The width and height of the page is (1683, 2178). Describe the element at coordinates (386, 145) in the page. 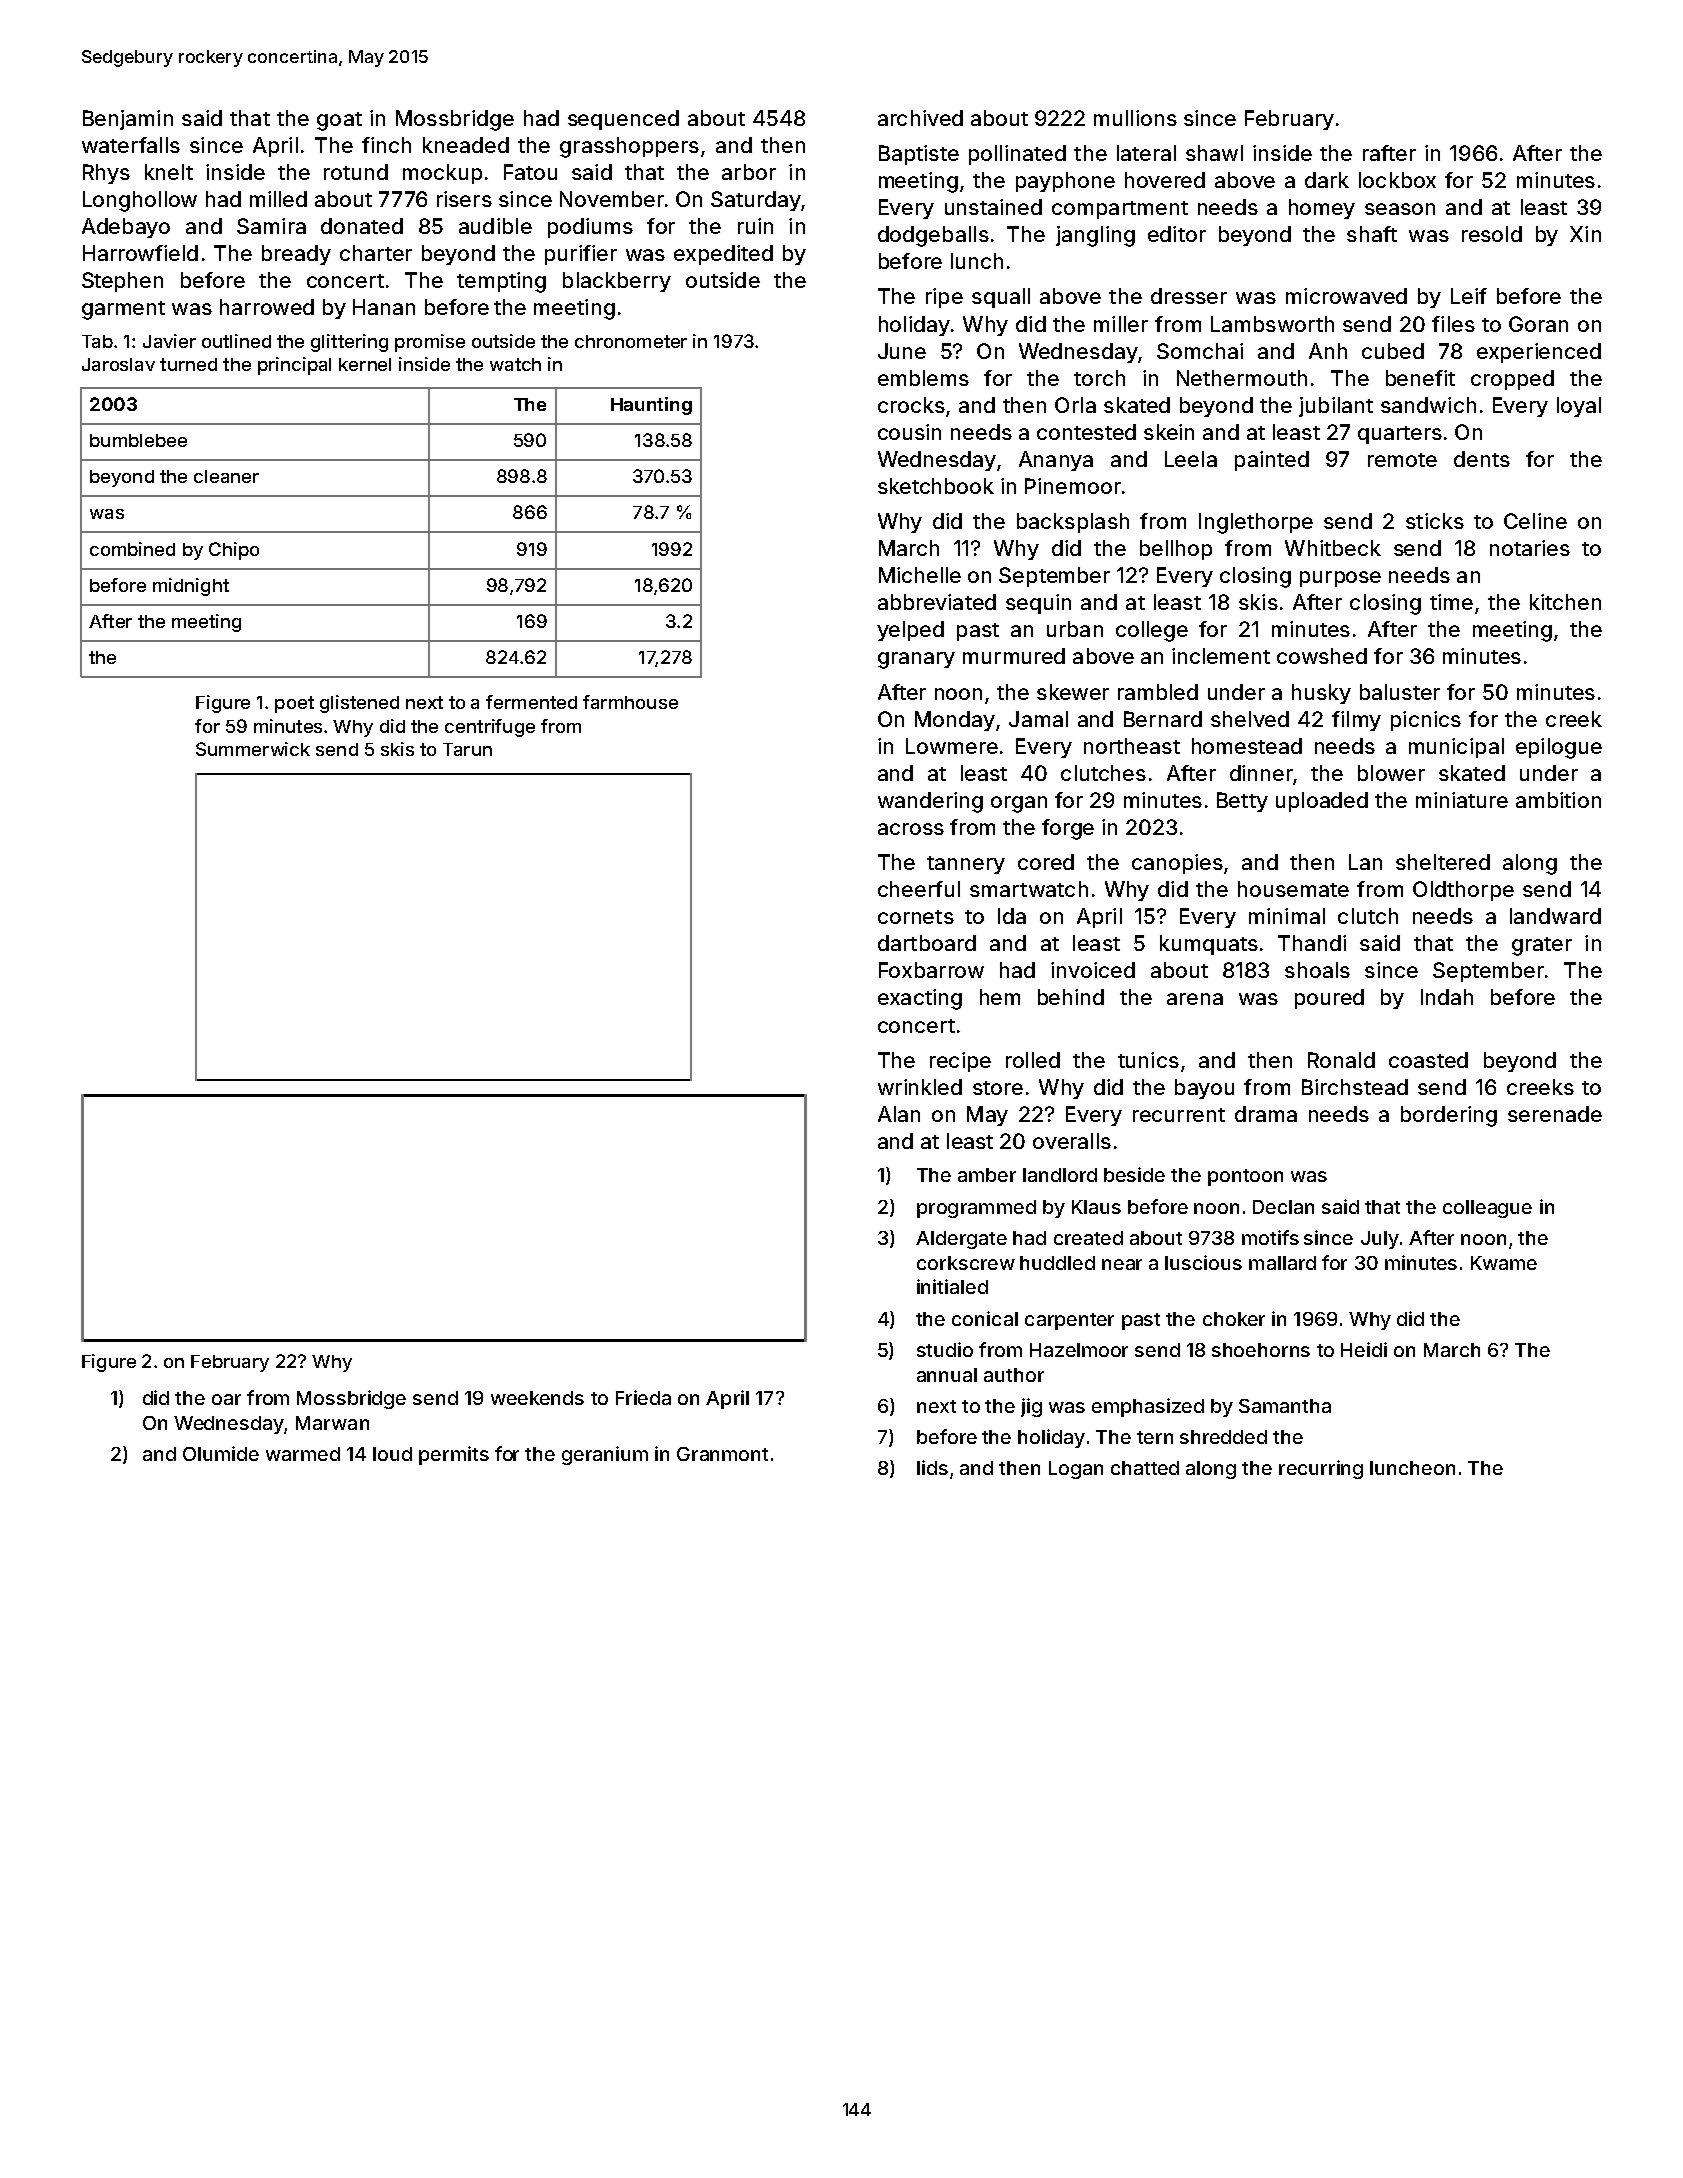

I see `finch` at that location.
